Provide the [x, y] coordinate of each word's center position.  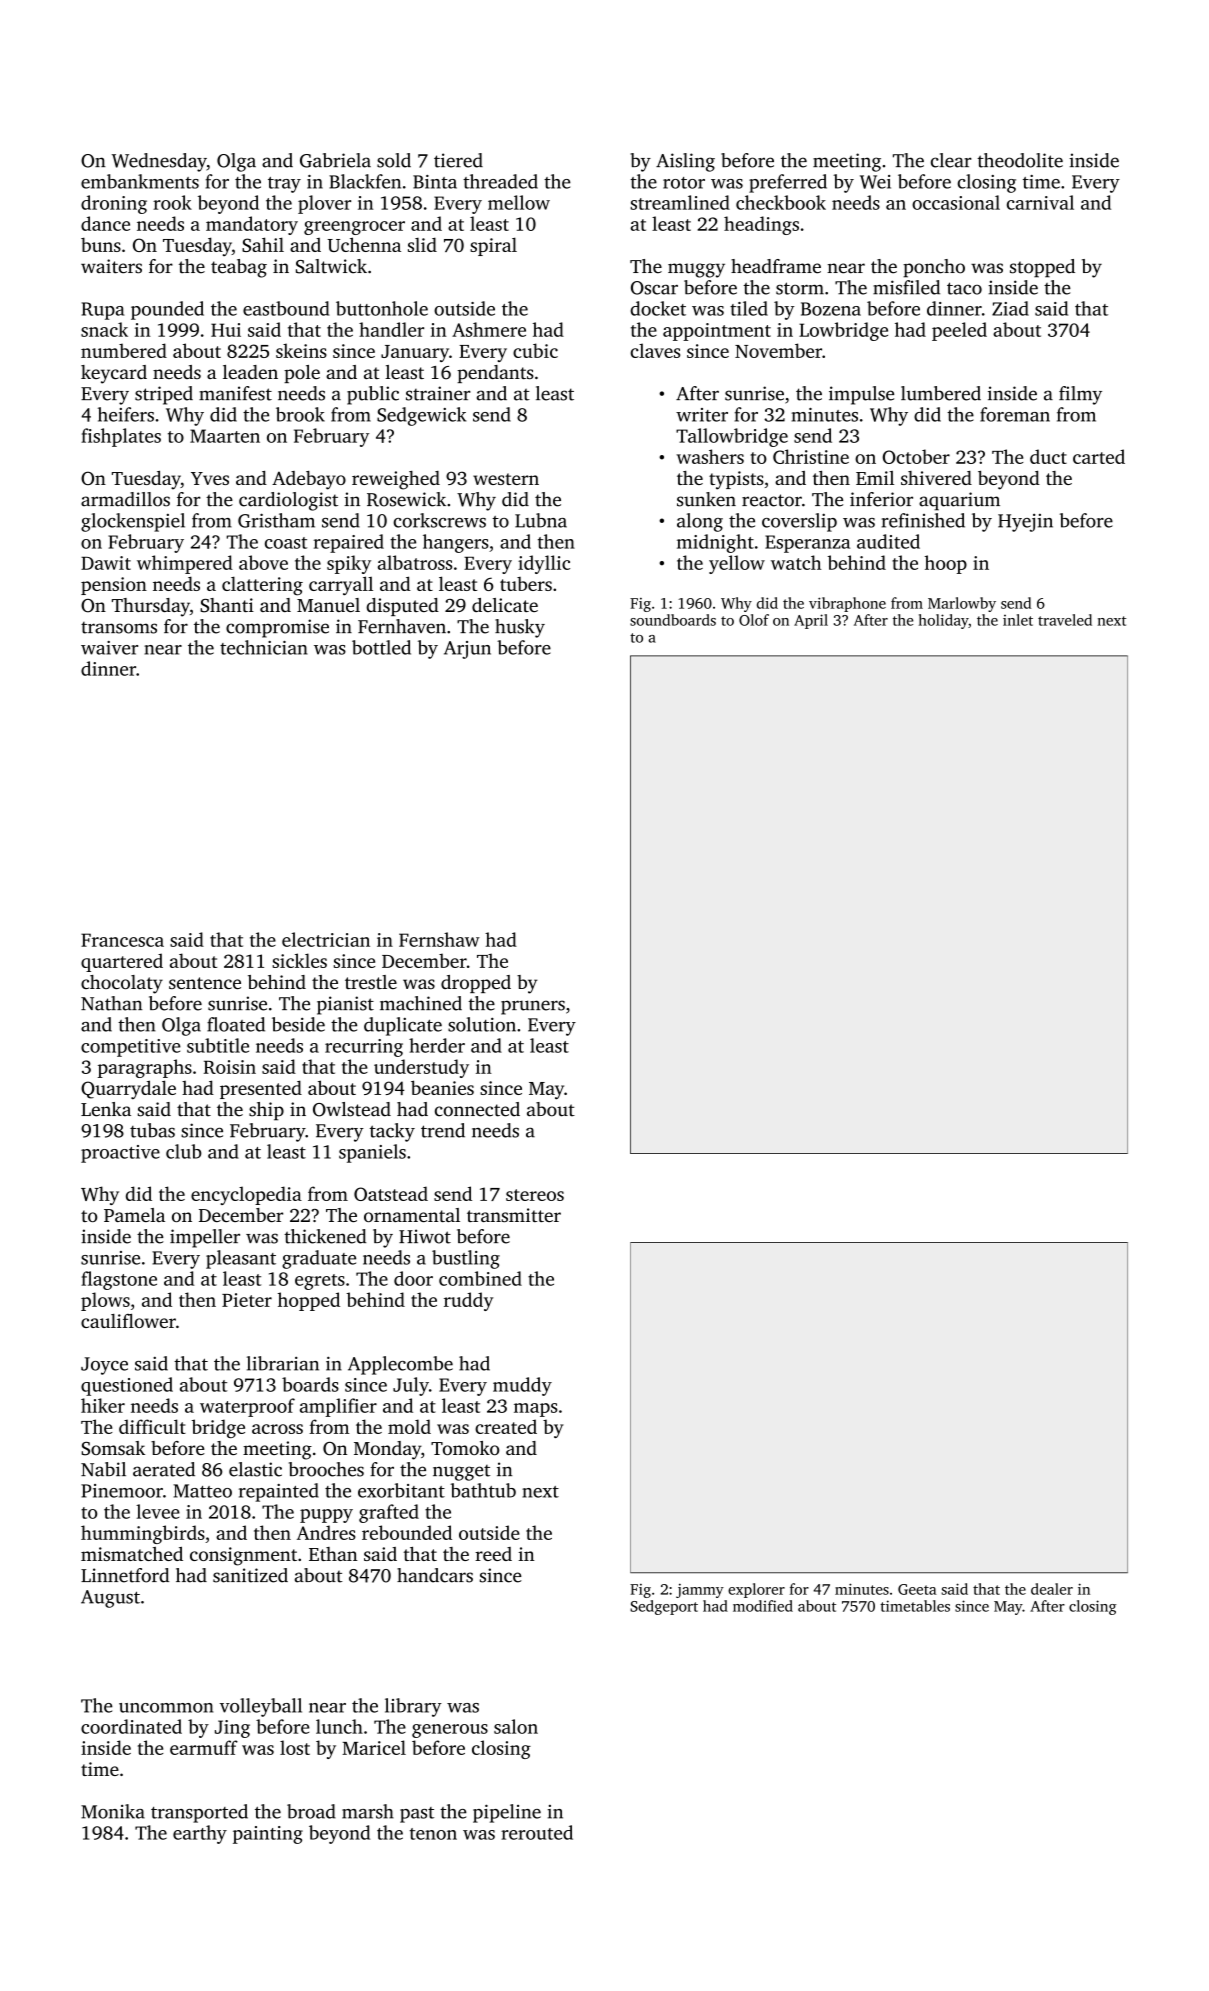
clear [951, 160]
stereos [535, 1195]
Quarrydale [128, 1089]
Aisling [685, 162]
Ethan [333, 1554]
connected [477, 1109]
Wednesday [159, 162]
